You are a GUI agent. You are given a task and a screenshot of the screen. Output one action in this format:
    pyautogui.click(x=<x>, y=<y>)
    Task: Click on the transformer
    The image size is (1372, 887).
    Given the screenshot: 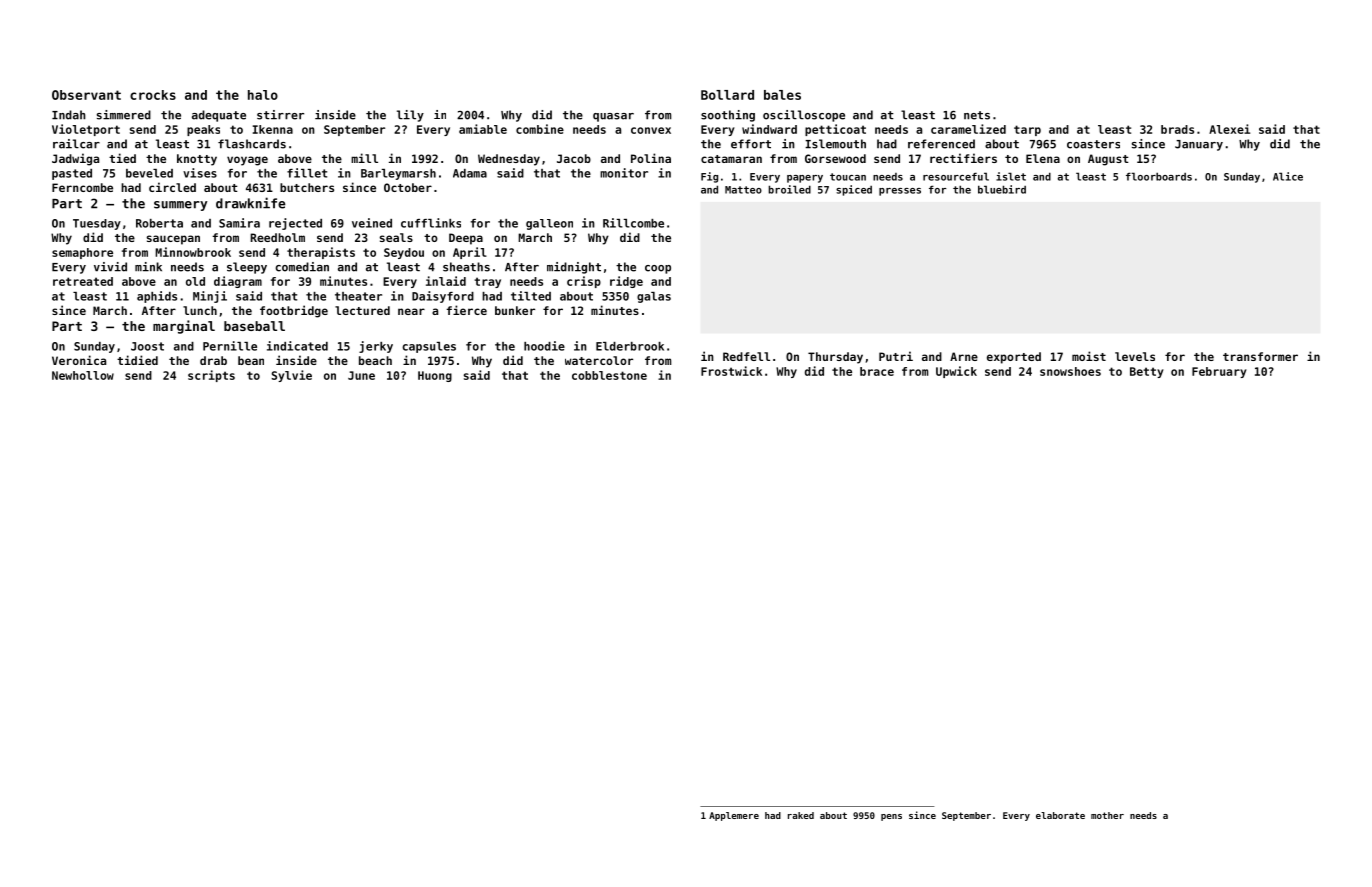 What is the action you would take?
    pyautogui.click(x=1260, y=356)
